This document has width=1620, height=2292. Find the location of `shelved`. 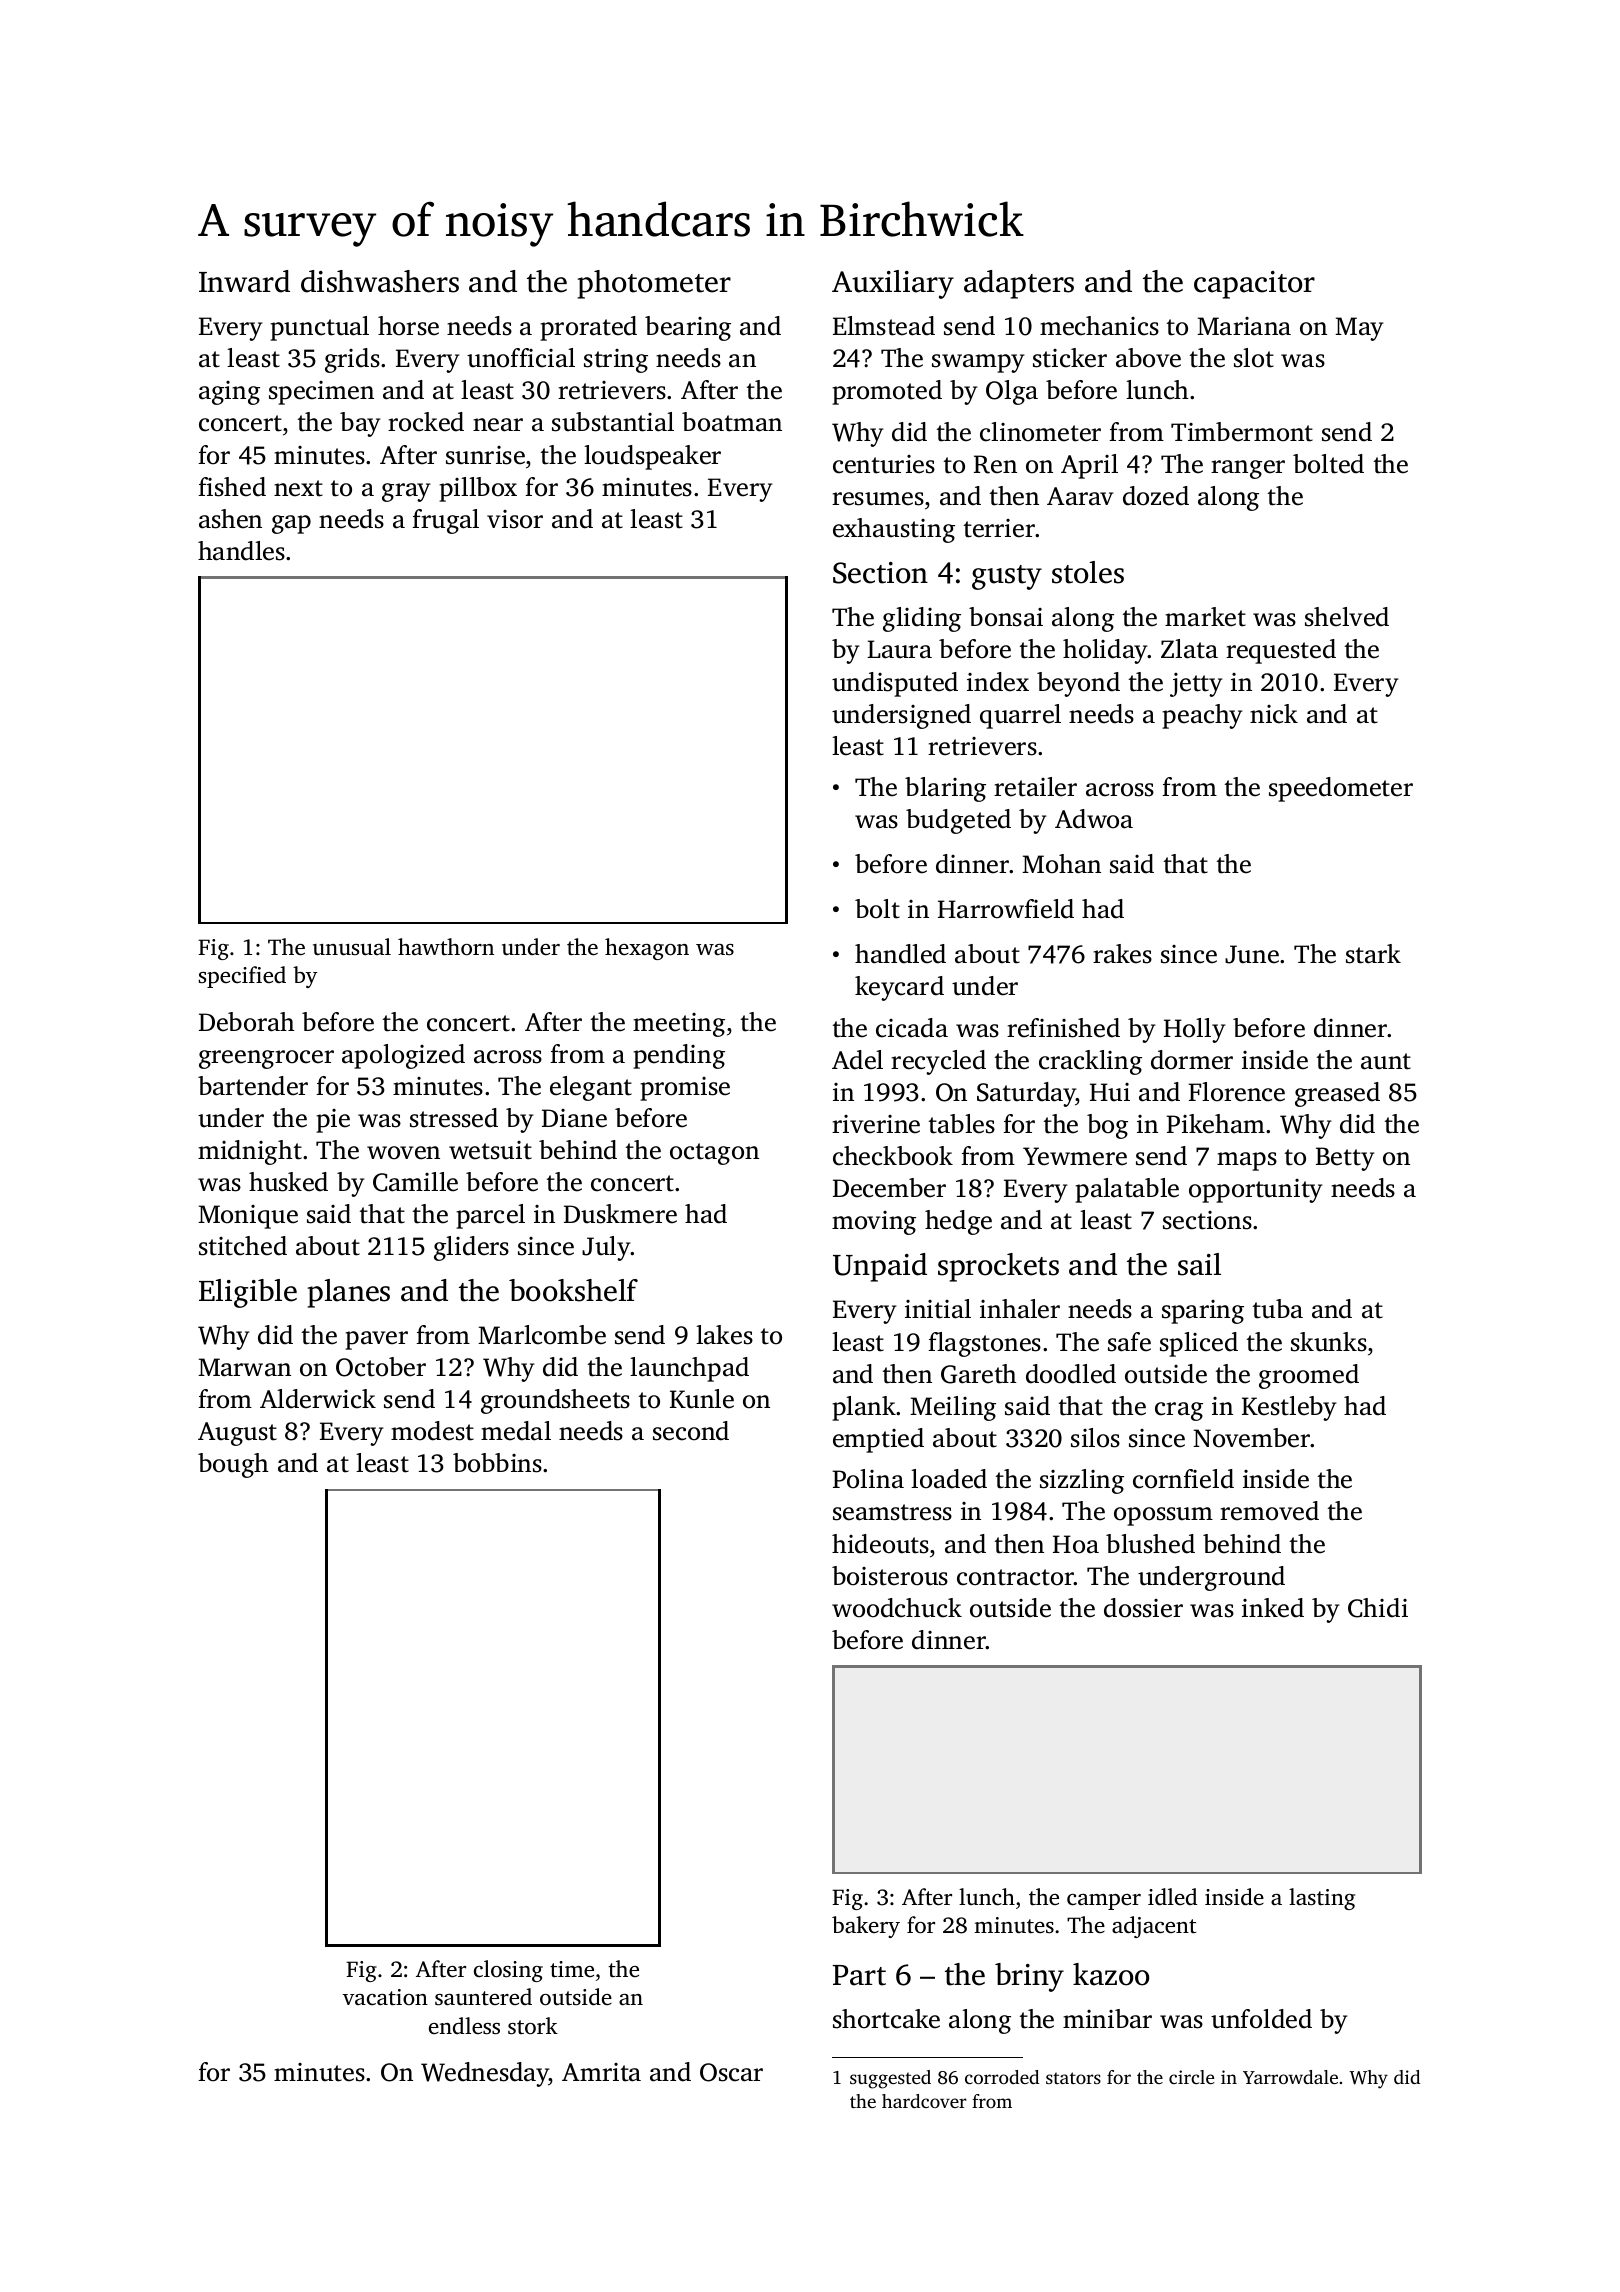

shelved is located at coordinates (1347, 617).
